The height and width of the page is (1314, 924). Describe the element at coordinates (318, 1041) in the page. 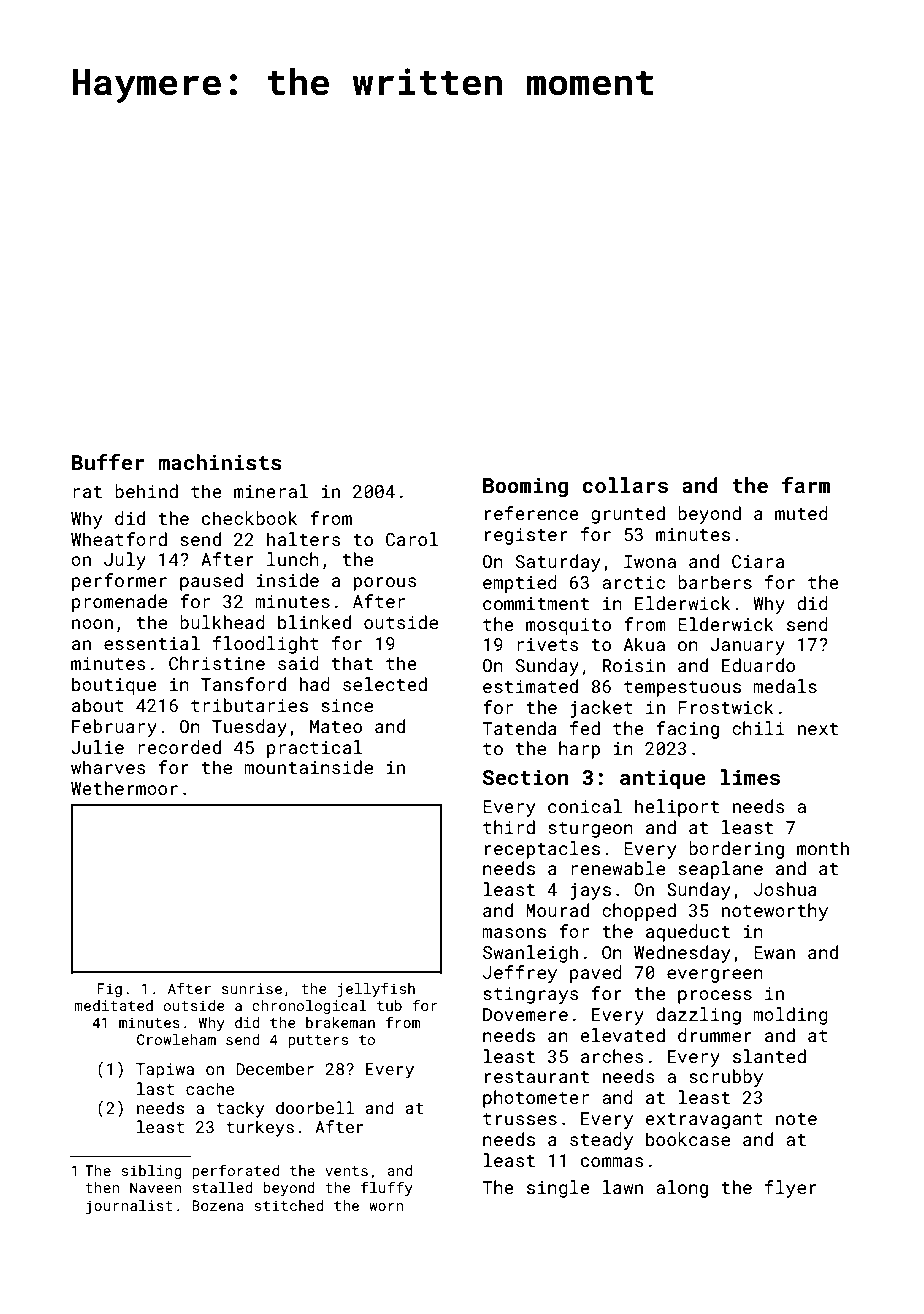

I see `putters` at that location.
